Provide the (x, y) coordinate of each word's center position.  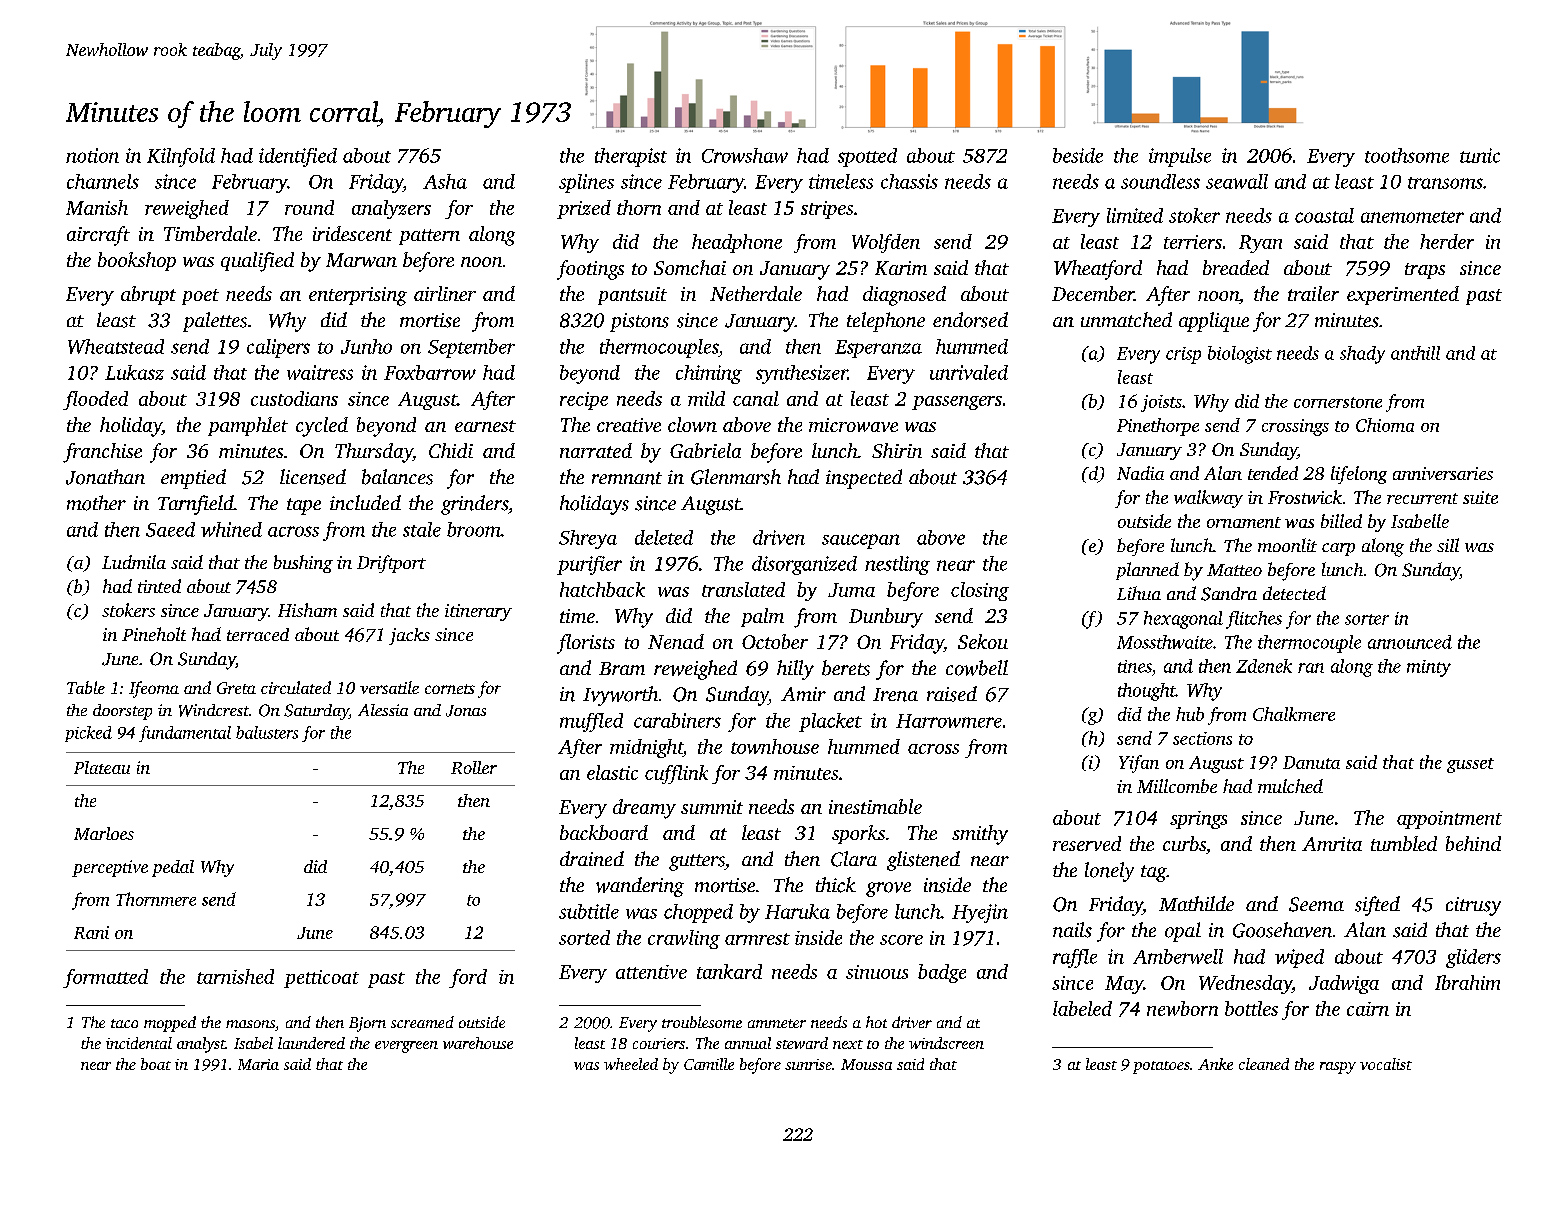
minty (1429, 668)
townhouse (775, 746)
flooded (95, 400)
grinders (474, 505)
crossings (1295, 427)
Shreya (588, 539)
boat (156, 1064)
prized (584, 209)
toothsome (1407, 155)
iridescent (352, 233)
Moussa (866, 1064)
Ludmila (134, 562)
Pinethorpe (1158, 427)
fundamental (185, 734)
